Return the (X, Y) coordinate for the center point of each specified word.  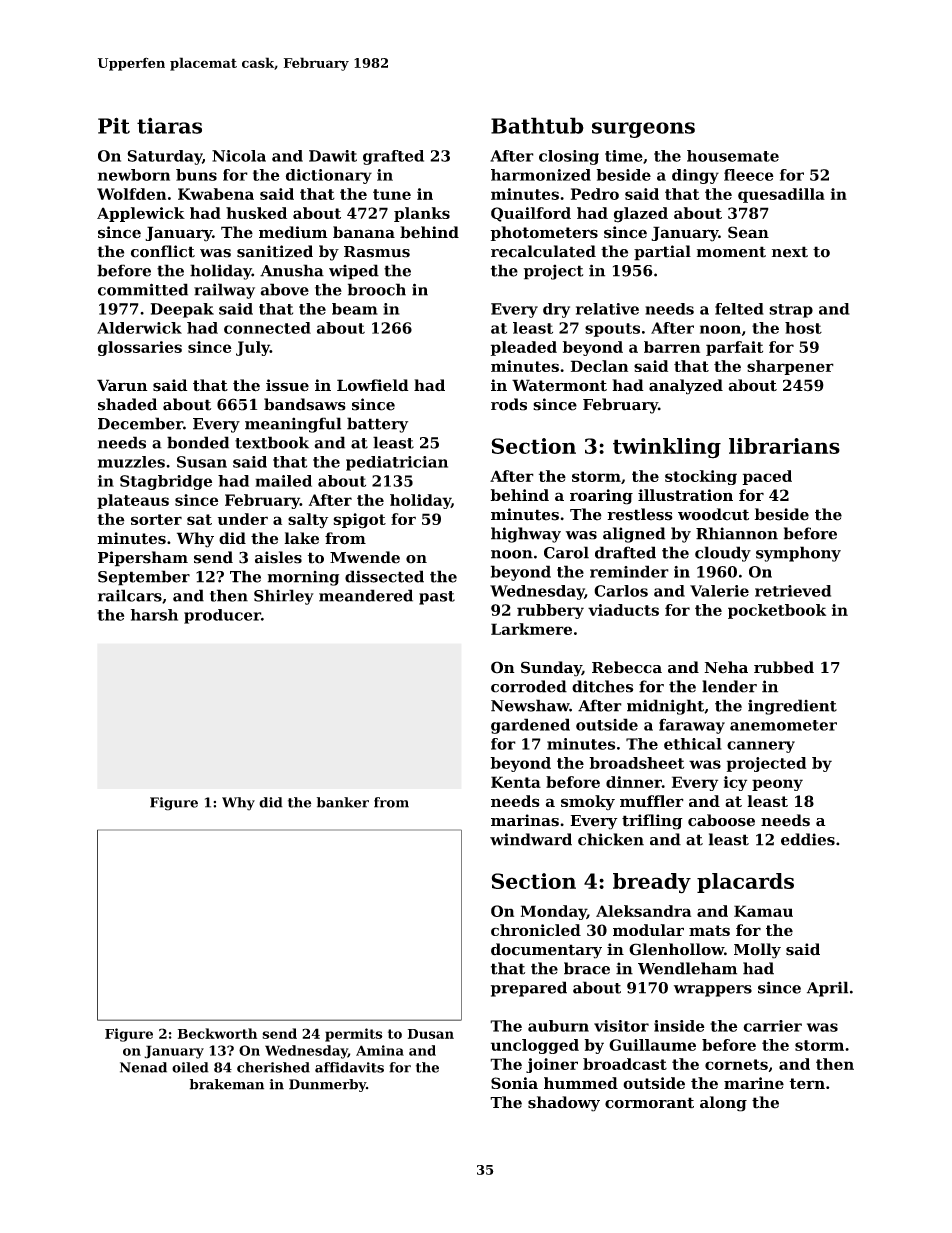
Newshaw (530, 705)
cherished (273, 1067)
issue (287, 385)
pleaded (524, 348)
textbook (272, 442)
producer (222, 616)
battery (377, 425)
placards (745, 883)
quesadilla (781, 195)
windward (531, 839)
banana (364, 232)
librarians (784, 446)
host (803, 328)
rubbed (784, 667)
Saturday (164, 157)
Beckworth (217, 1033)
